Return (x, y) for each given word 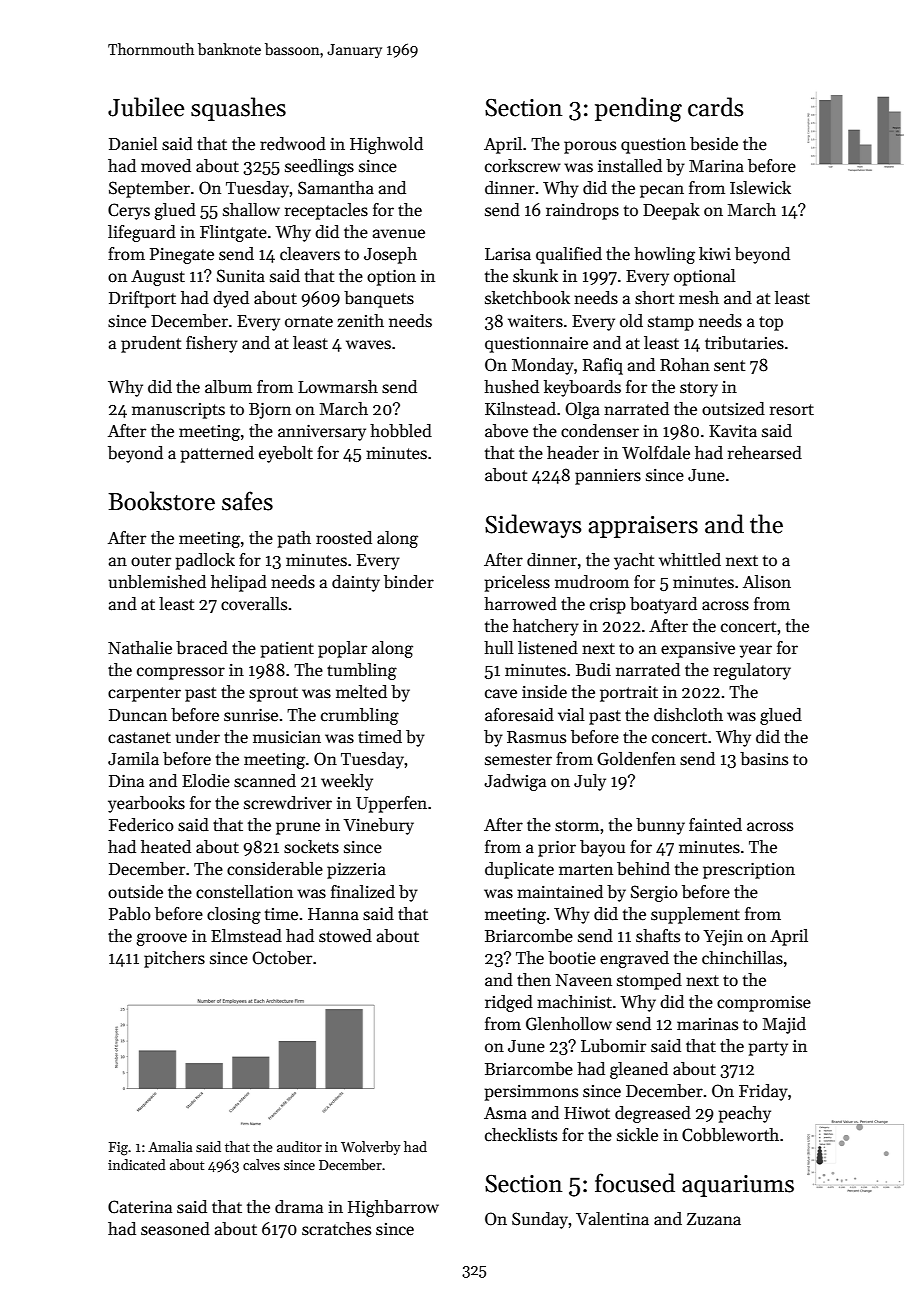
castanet (139, 738)
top (771, 323)
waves (368, 345)
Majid (784, 1025)
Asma (505, 1113)
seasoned (175, 1229)
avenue (399, 234)
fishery (212, 344)
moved (166, 166)
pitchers (174, 959)
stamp (671, 323)
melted (361, 692)
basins (764, 759)
